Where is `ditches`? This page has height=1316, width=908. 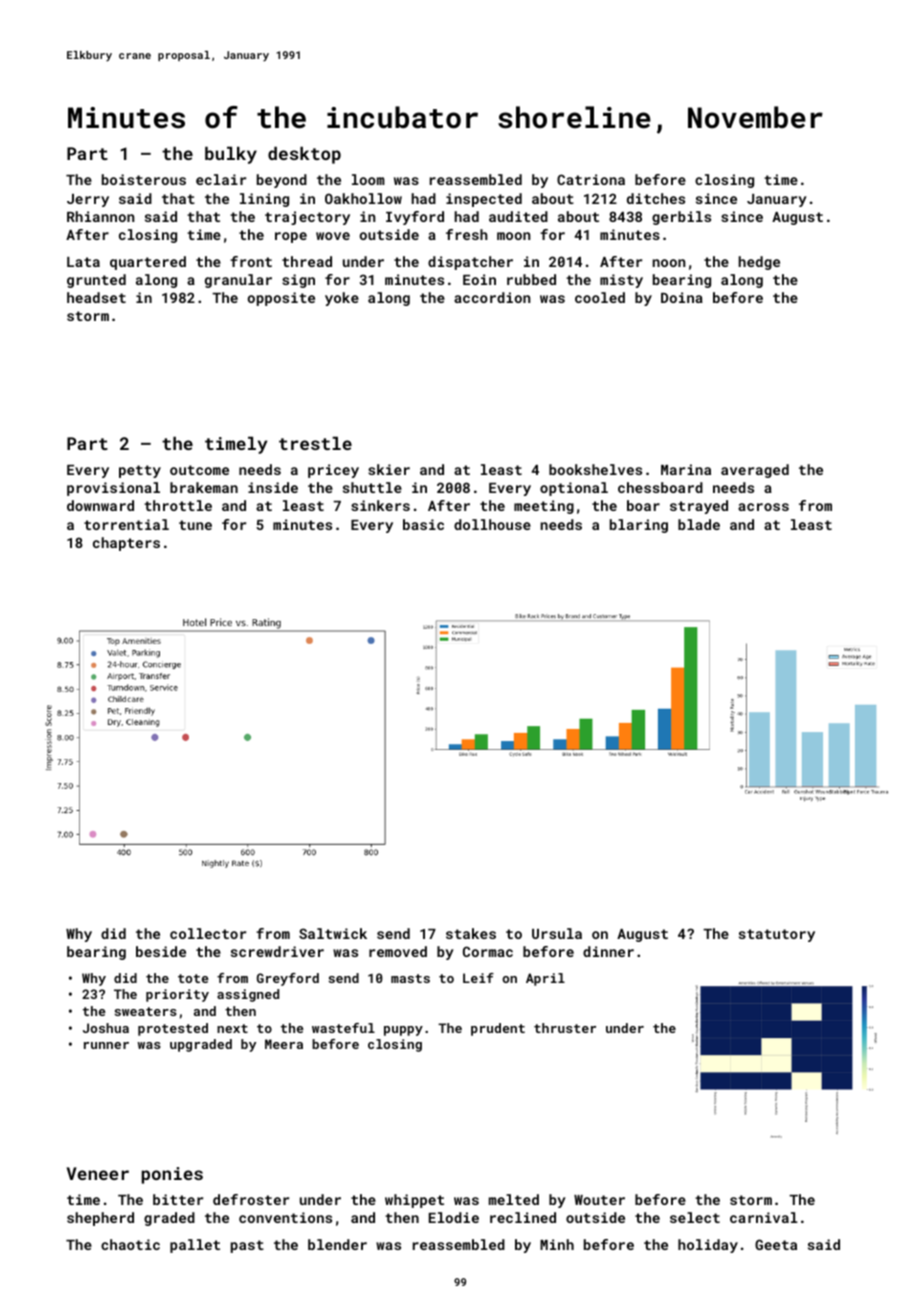
ditches is located at coordinates (656, 198).
